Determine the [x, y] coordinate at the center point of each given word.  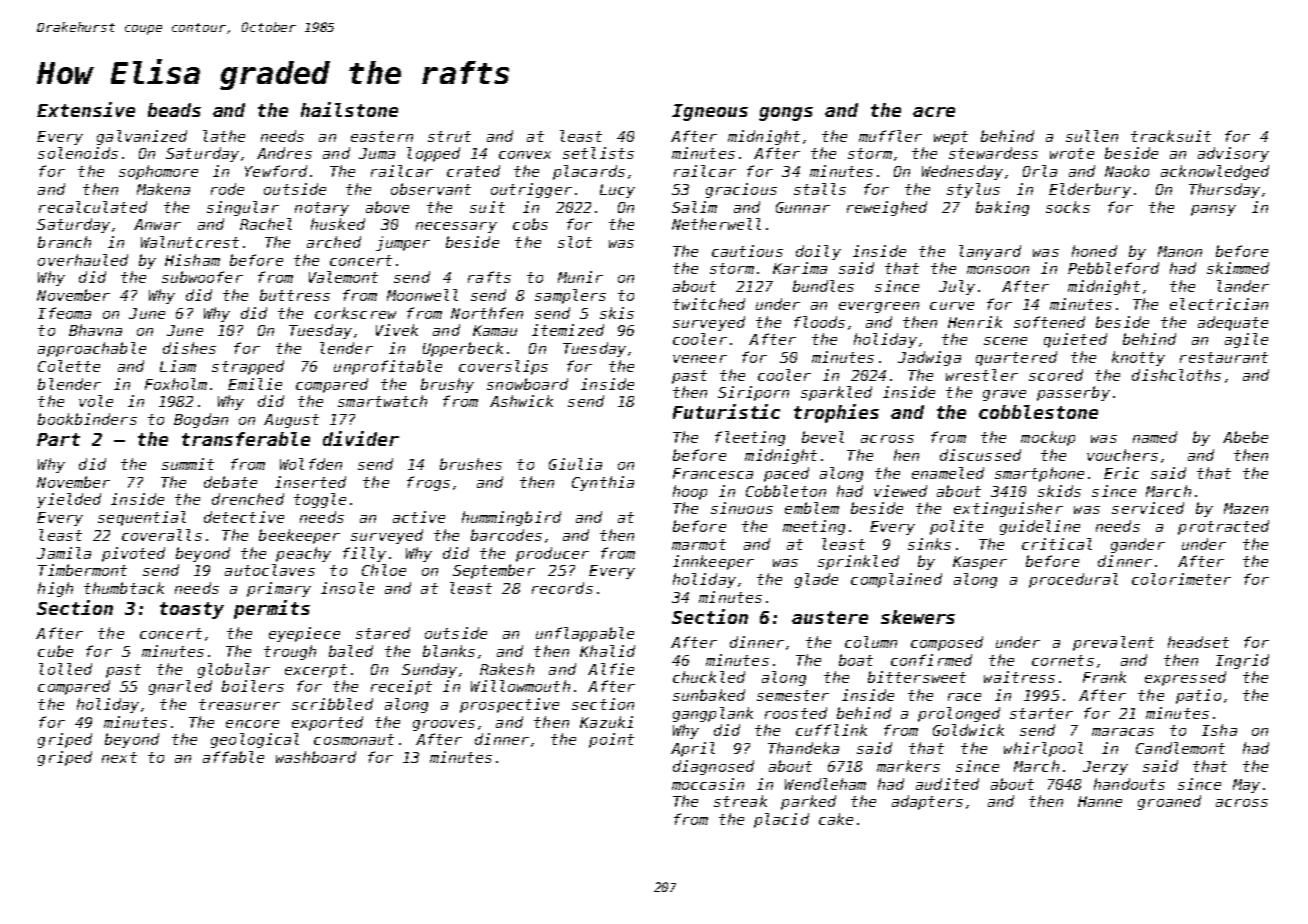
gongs [786, 114]
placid [781, 820]
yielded [69, 500]
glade [816, 580]
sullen [1092, 136]
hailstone [349, 109]
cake [836, 819]
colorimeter [1181, 579]
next [119, 757]
